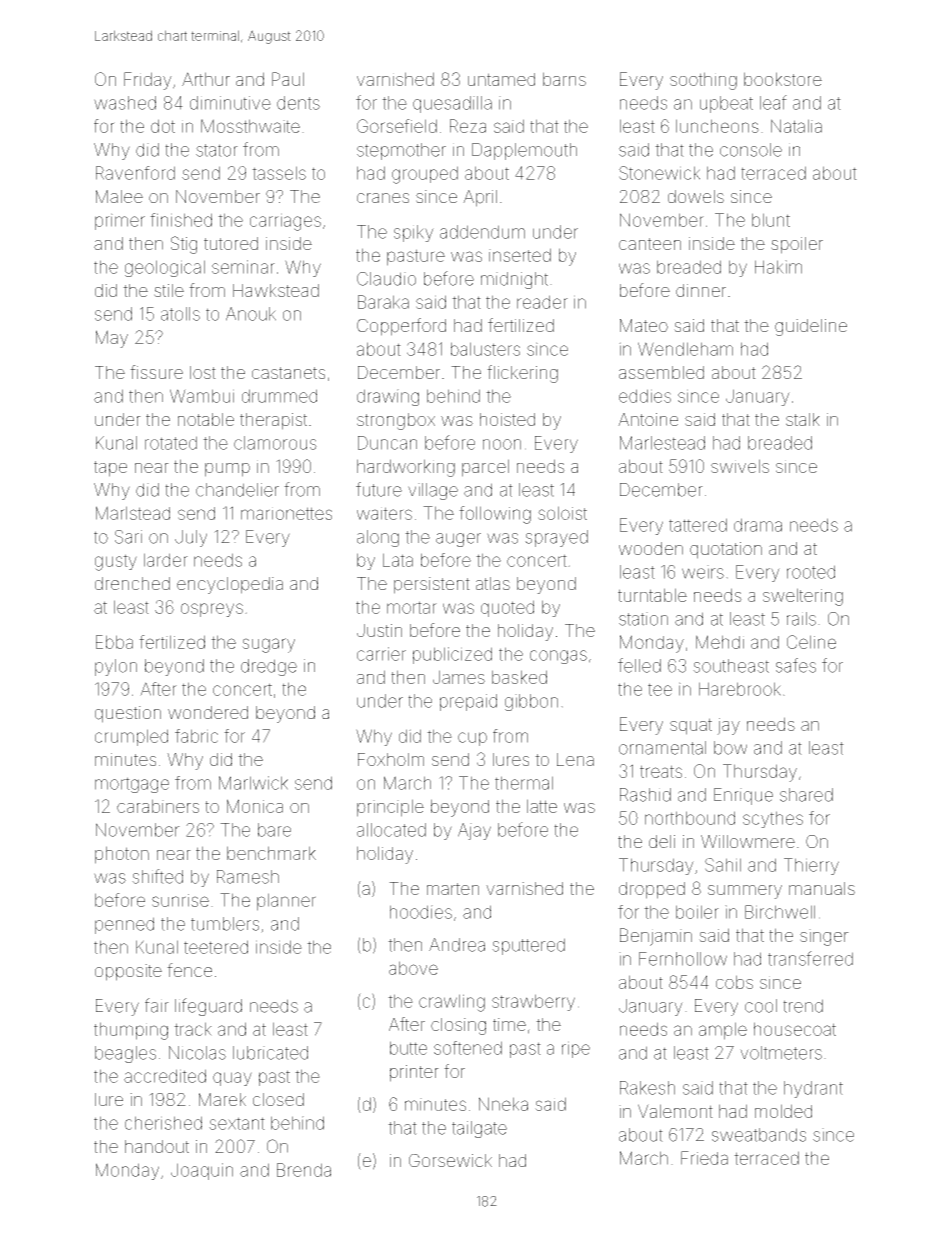  What do you see at coordinates (391, 830) in the screenshot?
I see `allocated` at bounding box center [391, 830].
